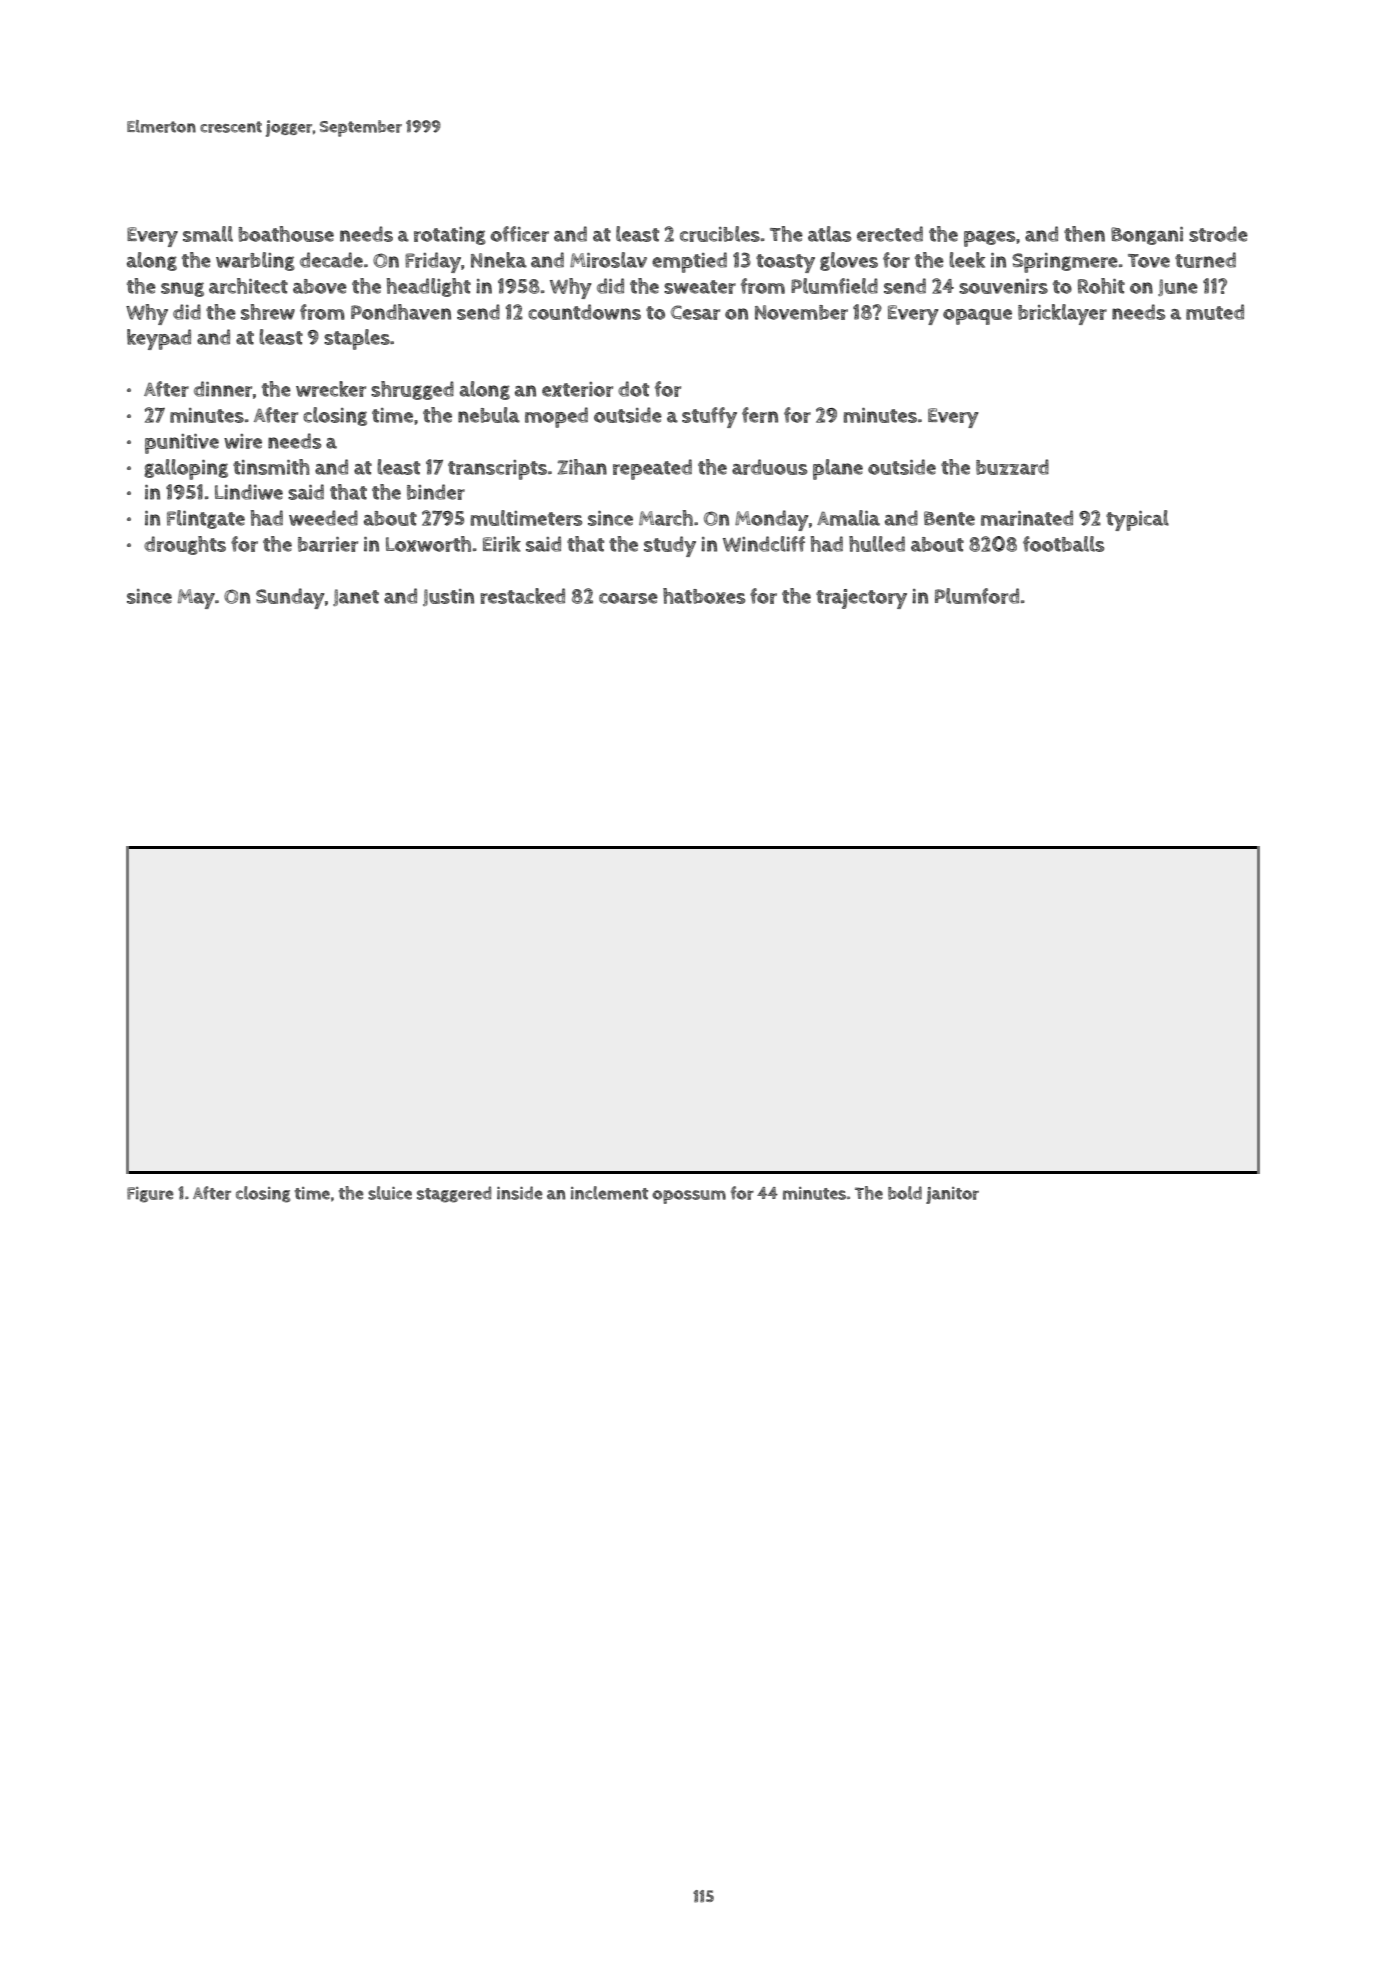  I want to click on then, so click(1084, 234).
